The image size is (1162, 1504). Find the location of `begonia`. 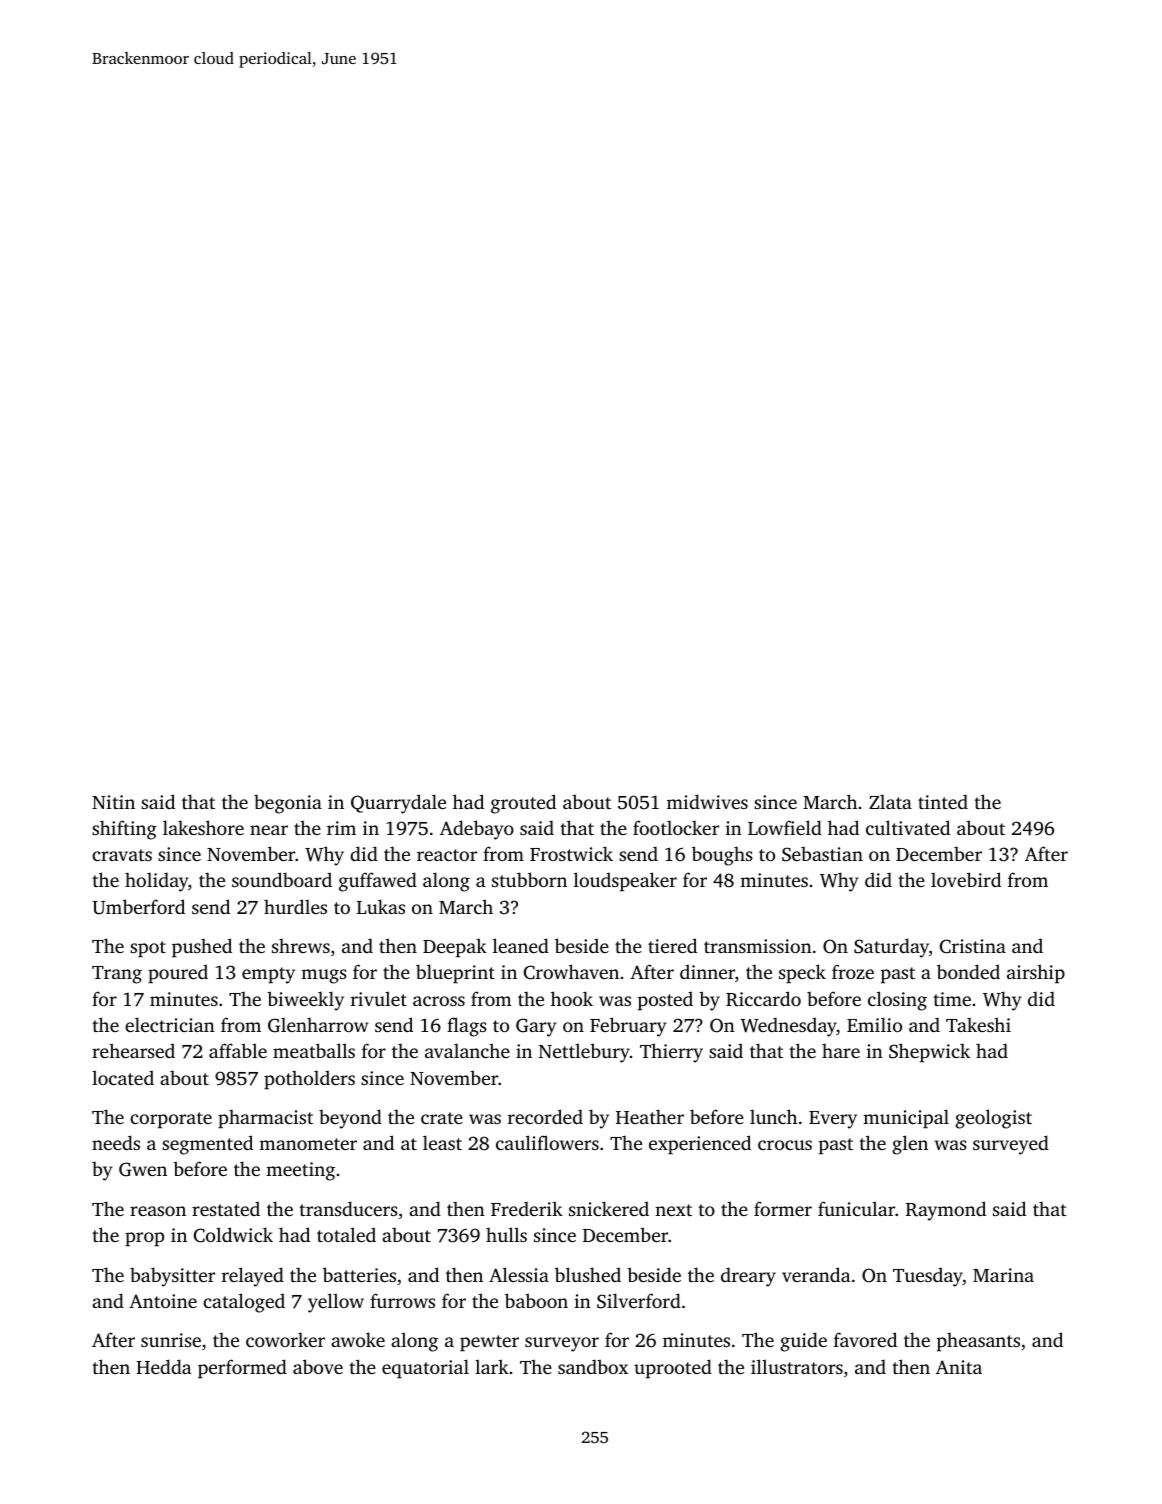

begonia is located at coordinates (288, 804).
